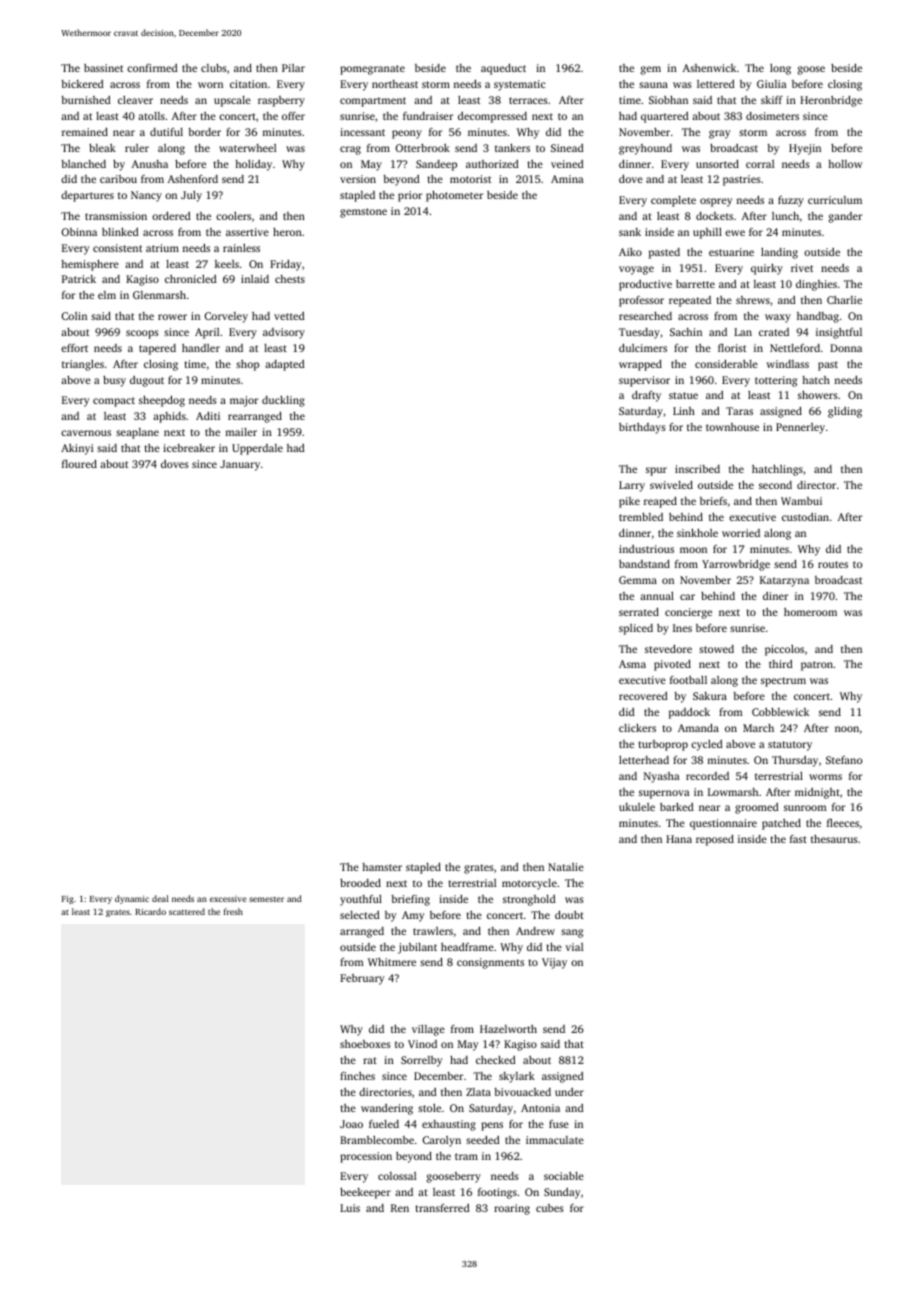 The image size is (924, 1308). Describe the element at coordinates (240, 465) in the image. I see `January` at that location.
